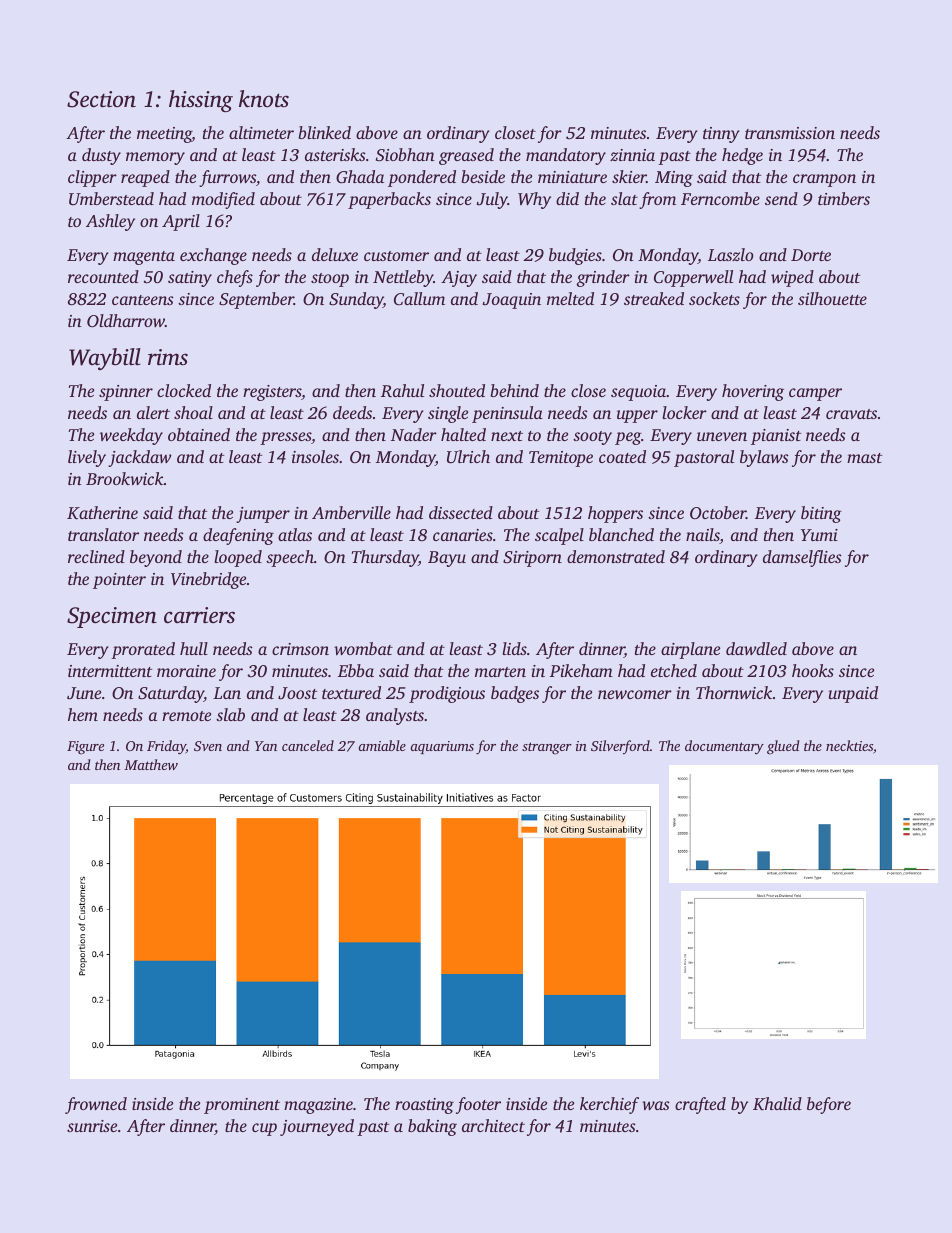 The width and height of the image is (952, 1233). What do you see at coordinates (83, 714) in the image?
I see `hem` at bounding box center [83, 714].
